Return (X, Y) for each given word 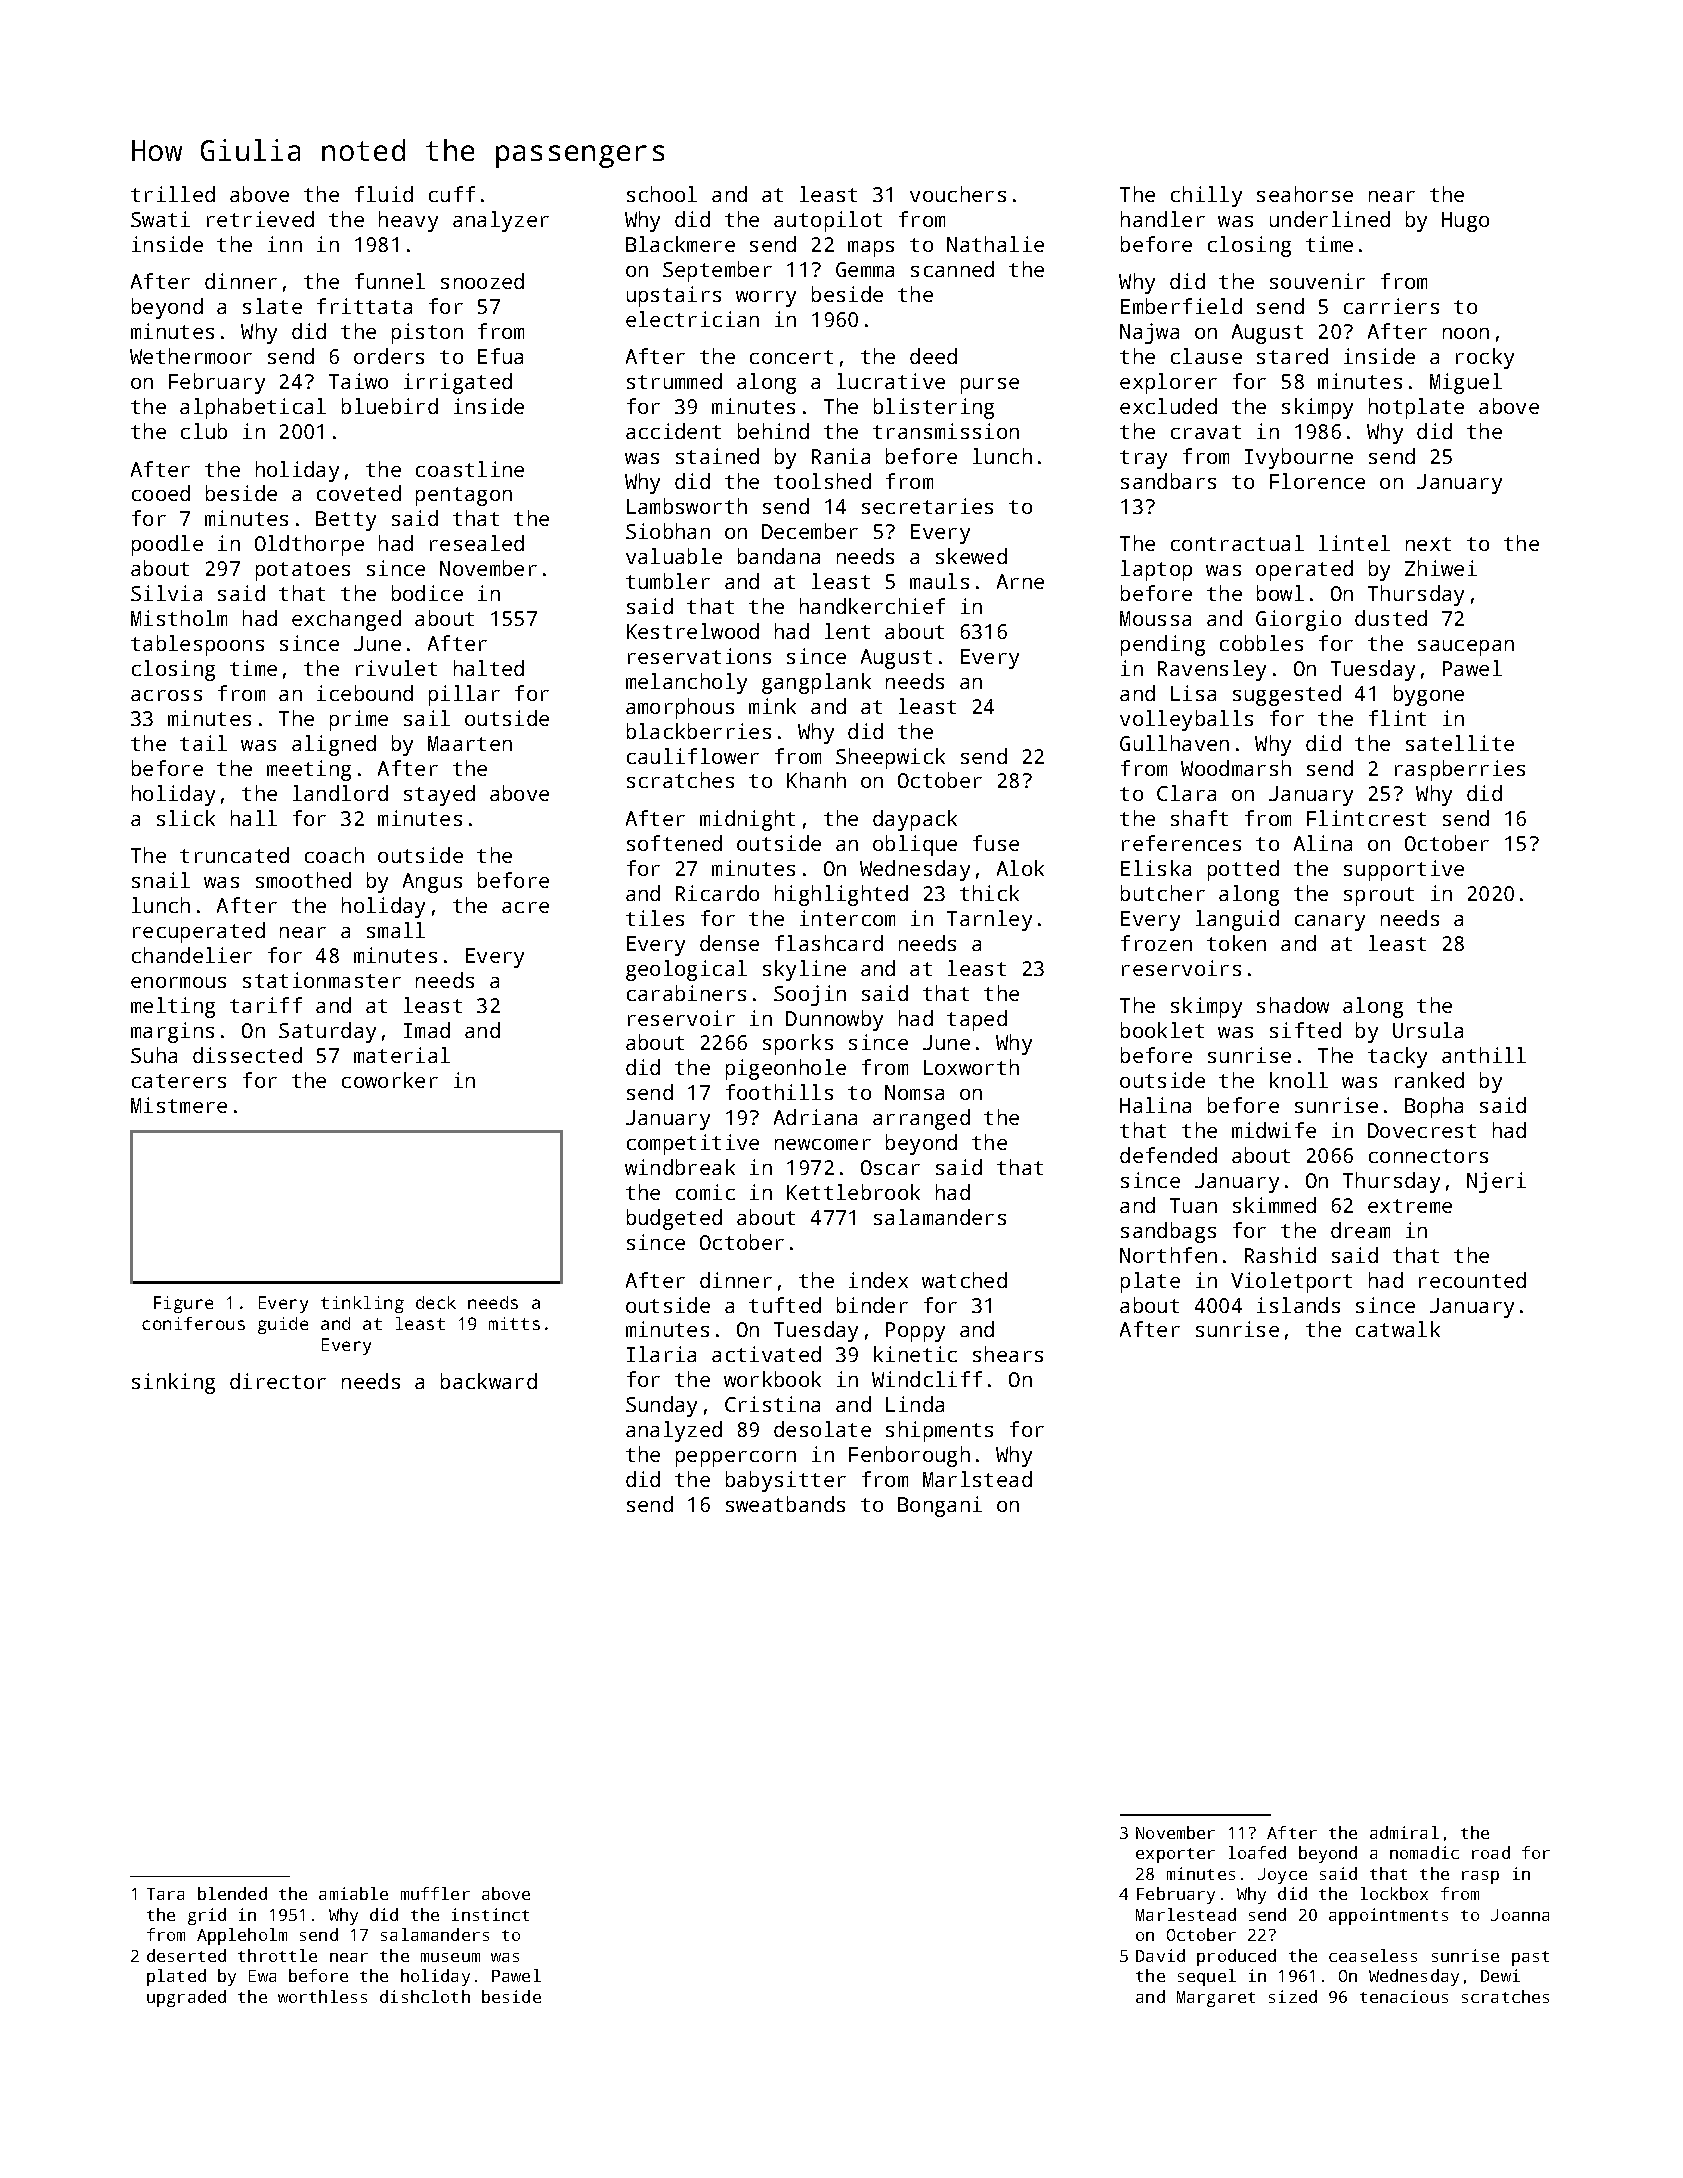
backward (489, 1381)
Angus (432, 883)
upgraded (186, 1998)
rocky (1485, 358)
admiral (1404, 1832)
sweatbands (785, 1504)
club (204, 431)
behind (773, 431)
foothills (779, 1092)
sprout (1379, 896)
